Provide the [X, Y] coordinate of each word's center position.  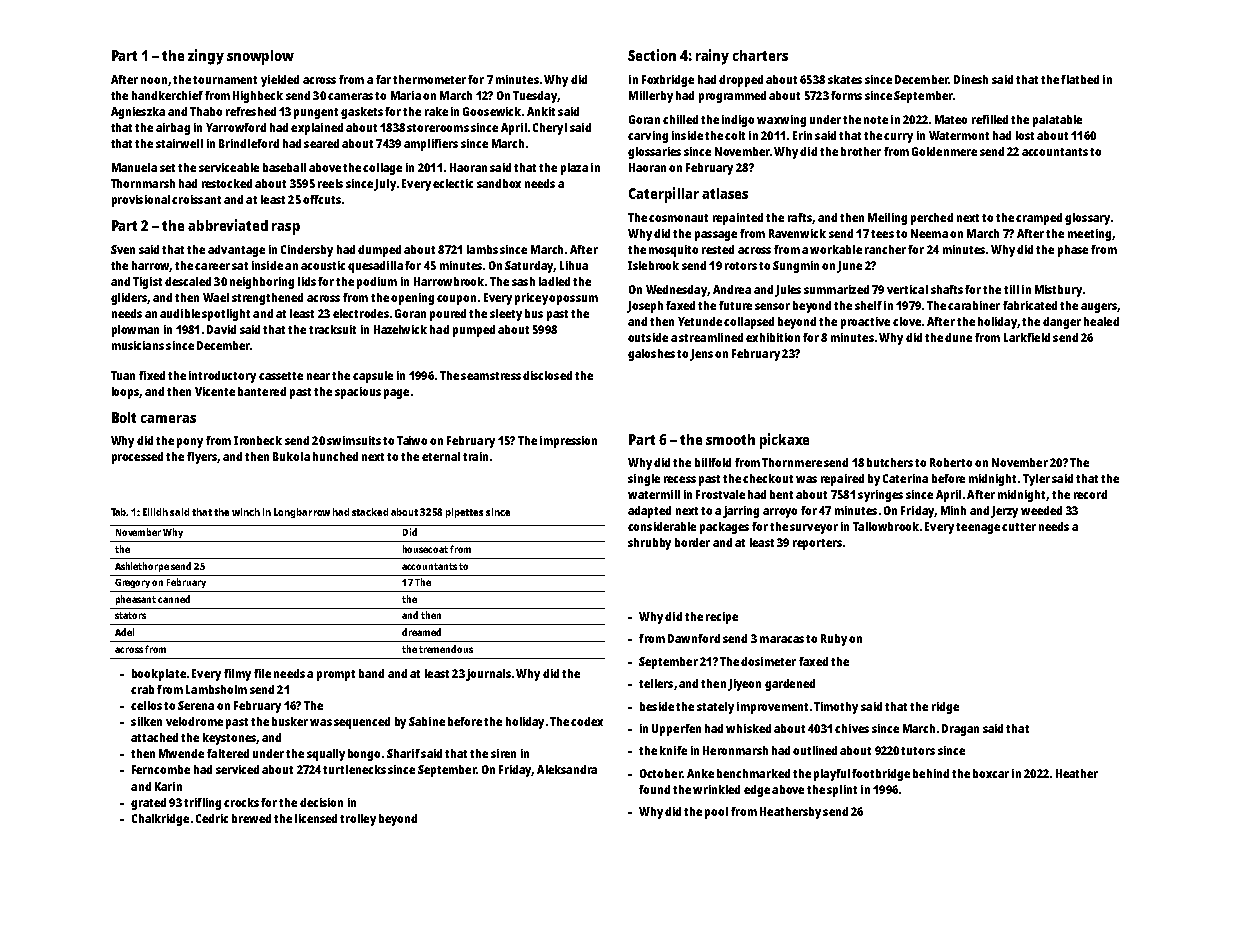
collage [382, 169]
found [654, 789]
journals [488, 675]
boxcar [991, 773]
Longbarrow [302, 513]
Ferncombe [161, 769]
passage [716, 236]
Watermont [959, 135]
